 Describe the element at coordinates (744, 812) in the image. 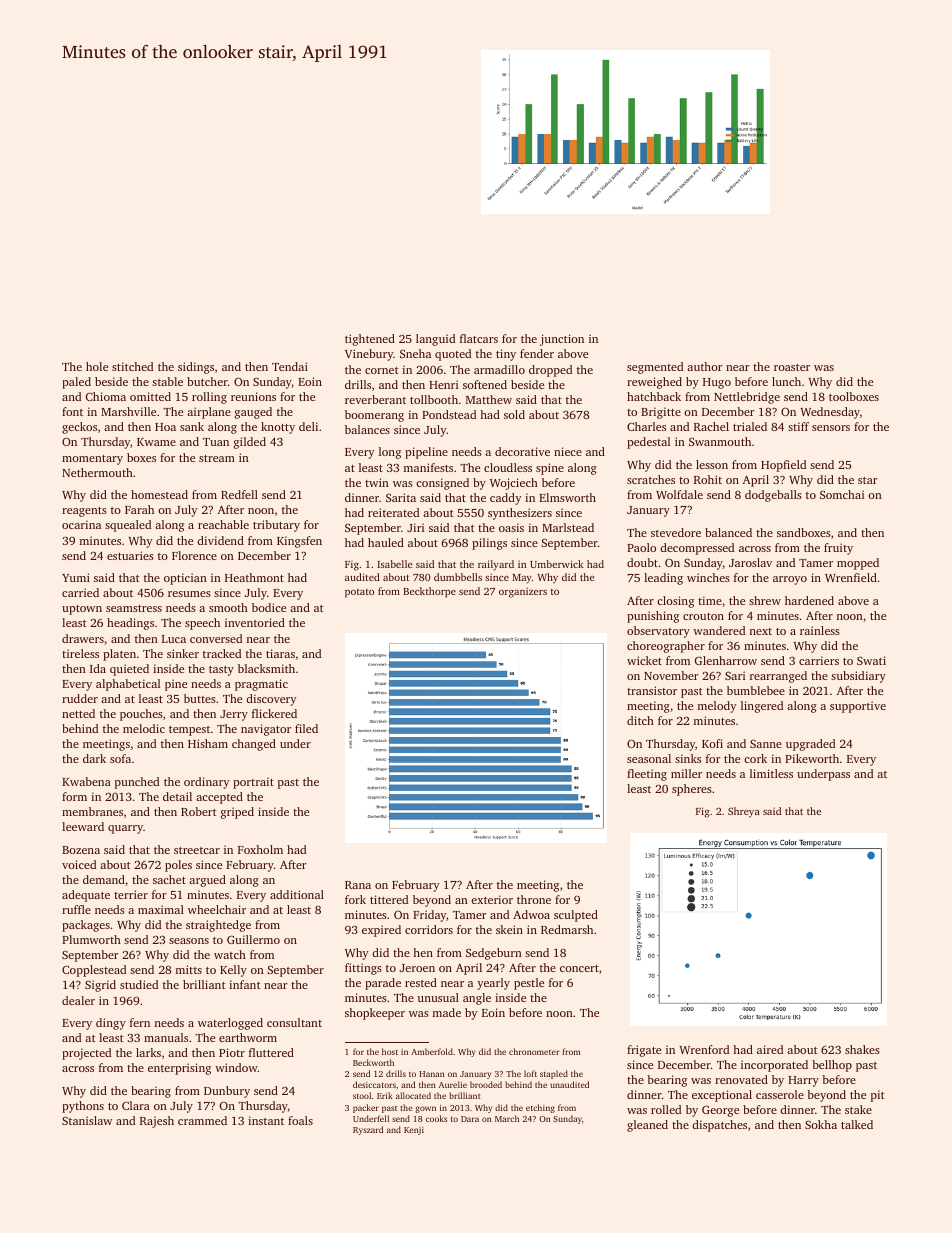

I see `Shreya` at that location.
